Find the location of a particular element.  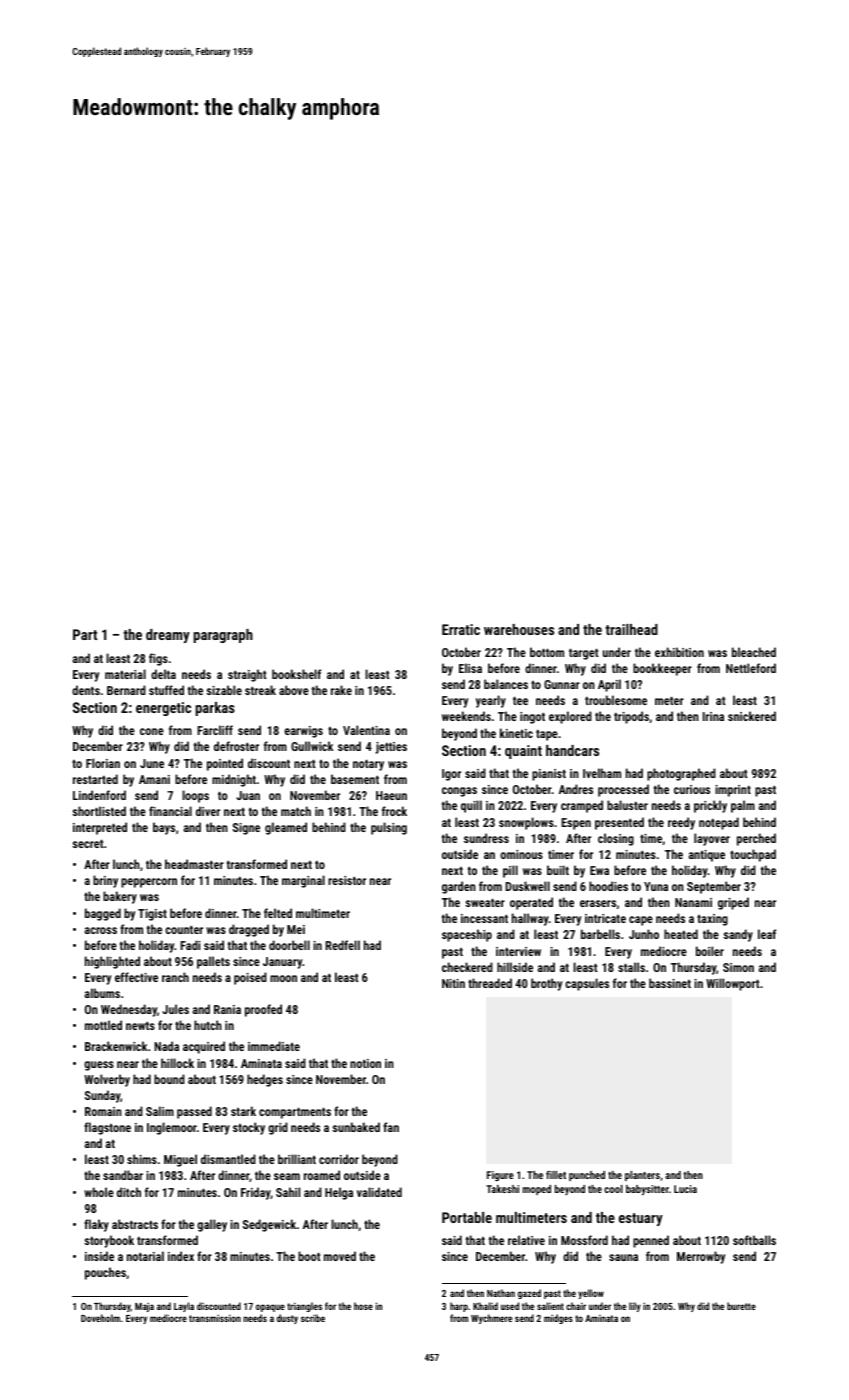

dragged is located at coordinates (249, 930).
